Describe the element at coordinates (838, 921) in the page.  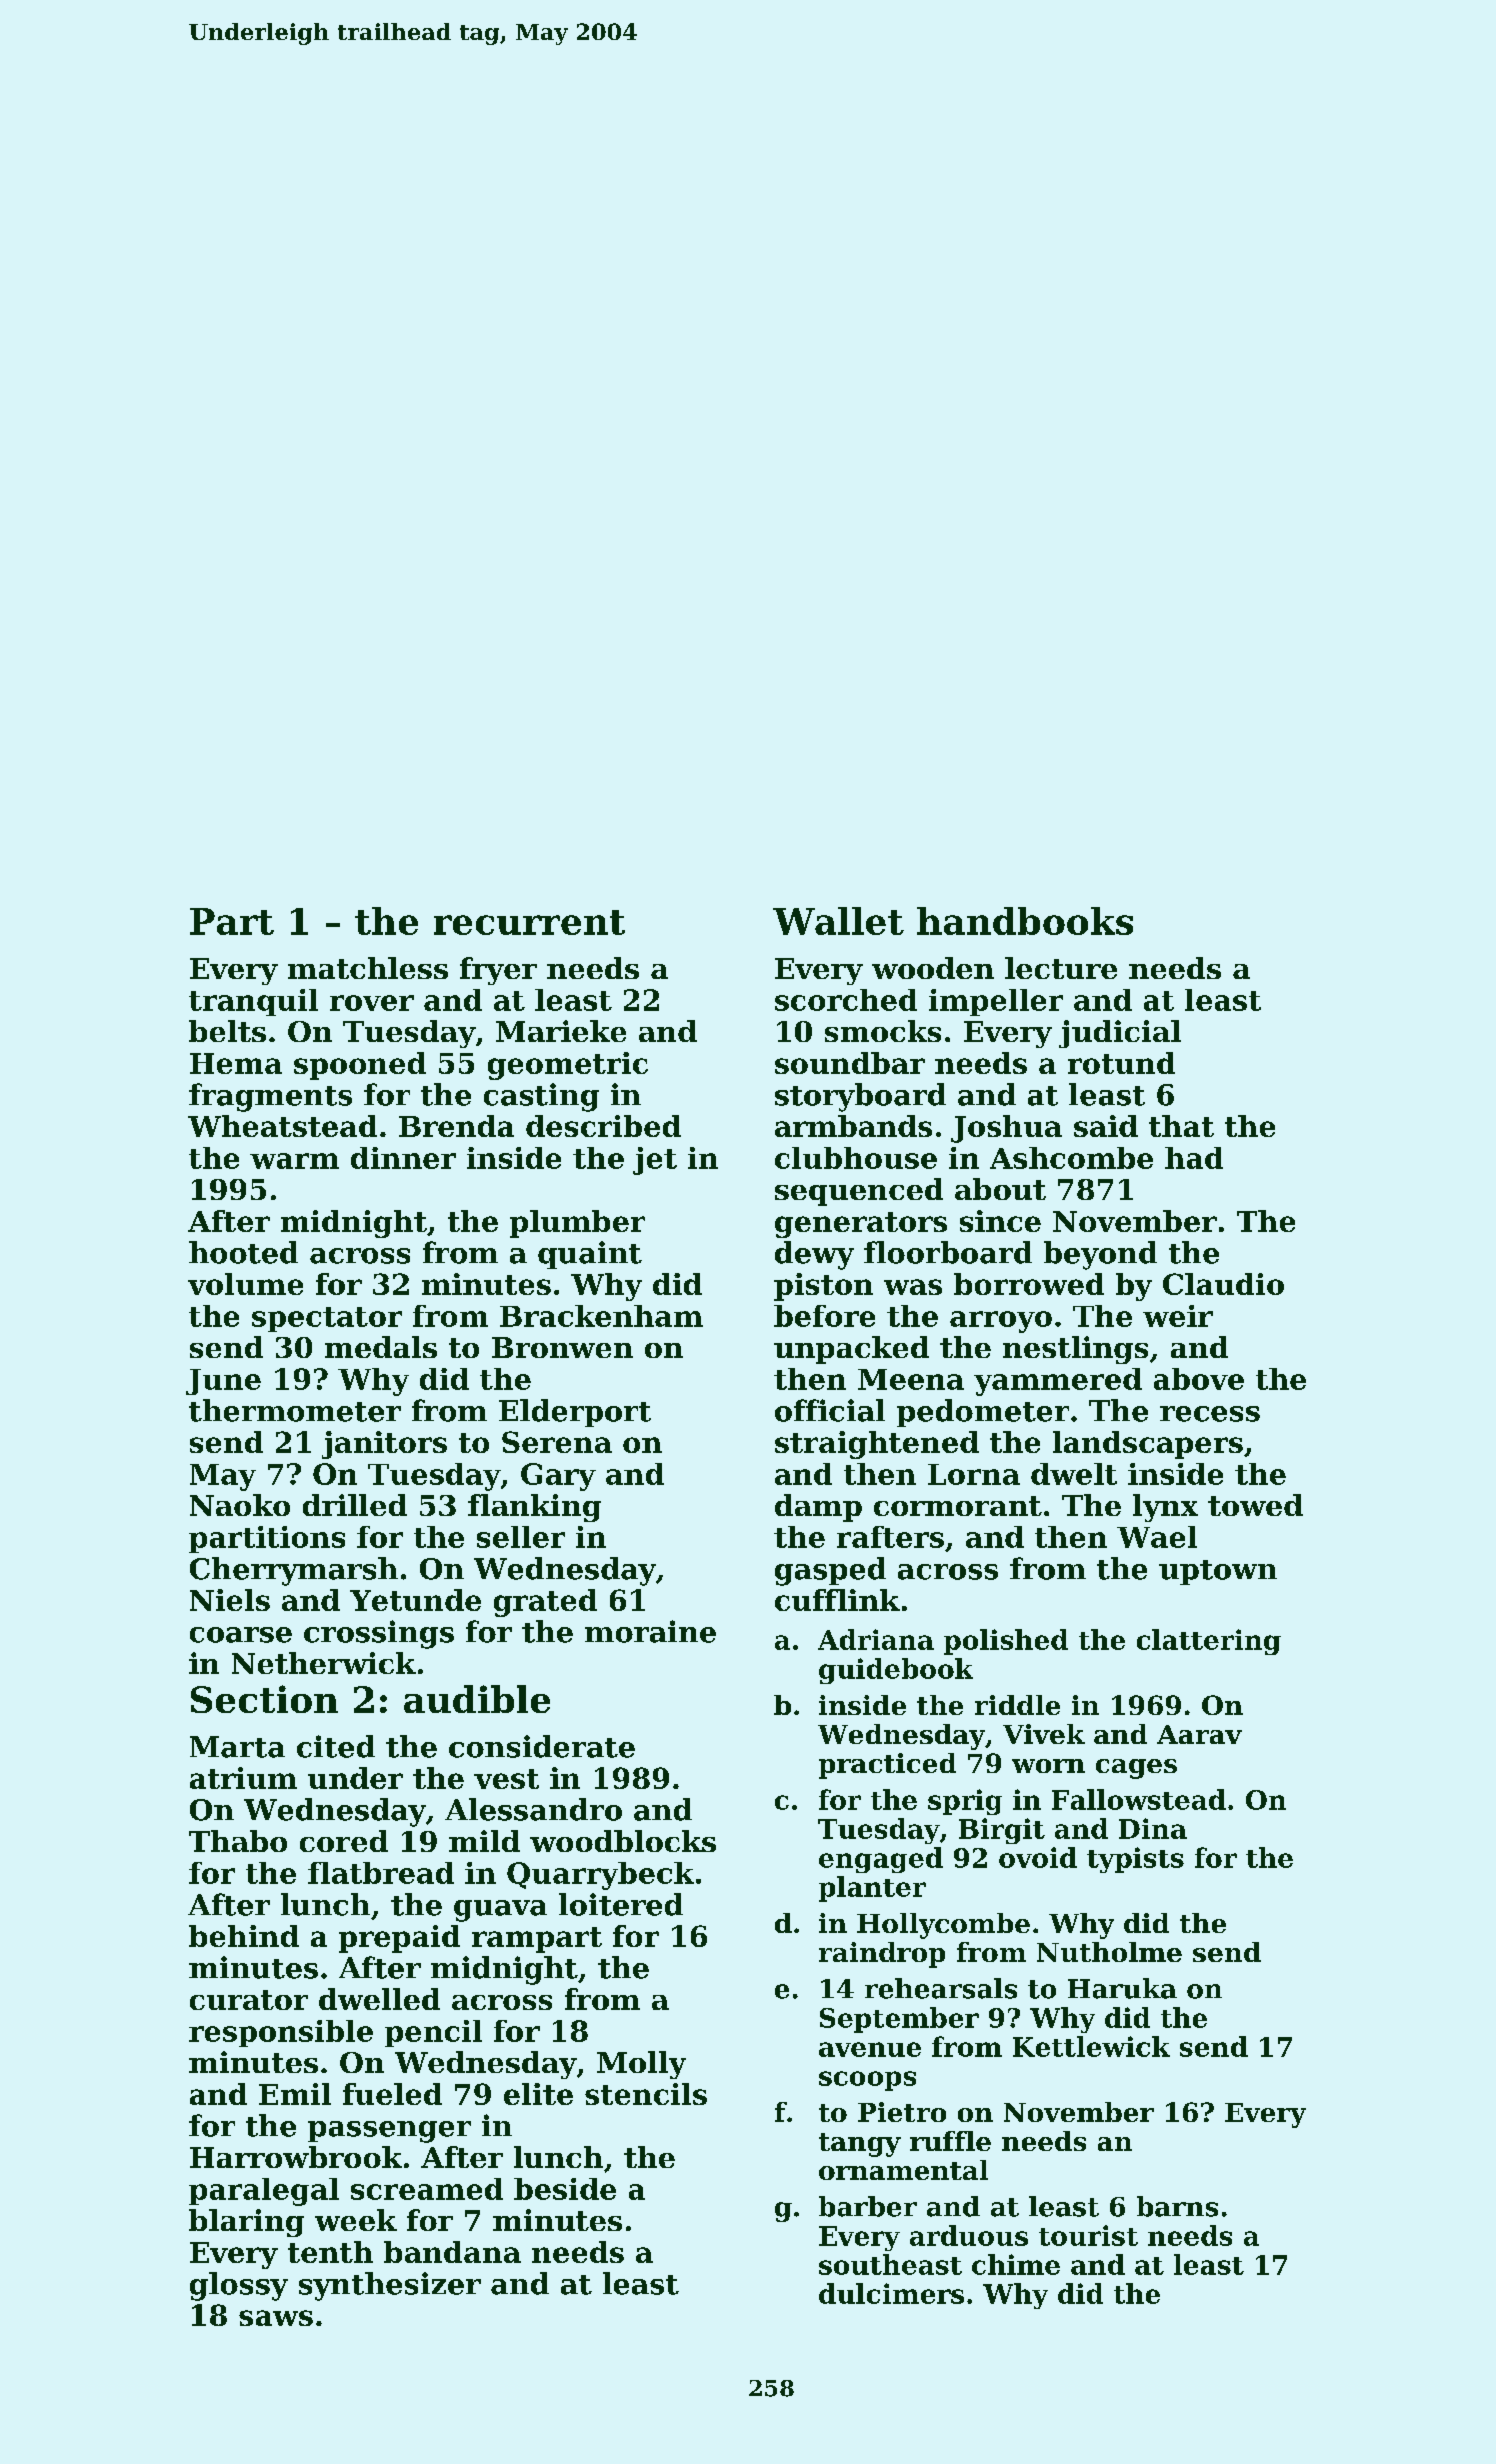
I see `Wallet` at that location.
